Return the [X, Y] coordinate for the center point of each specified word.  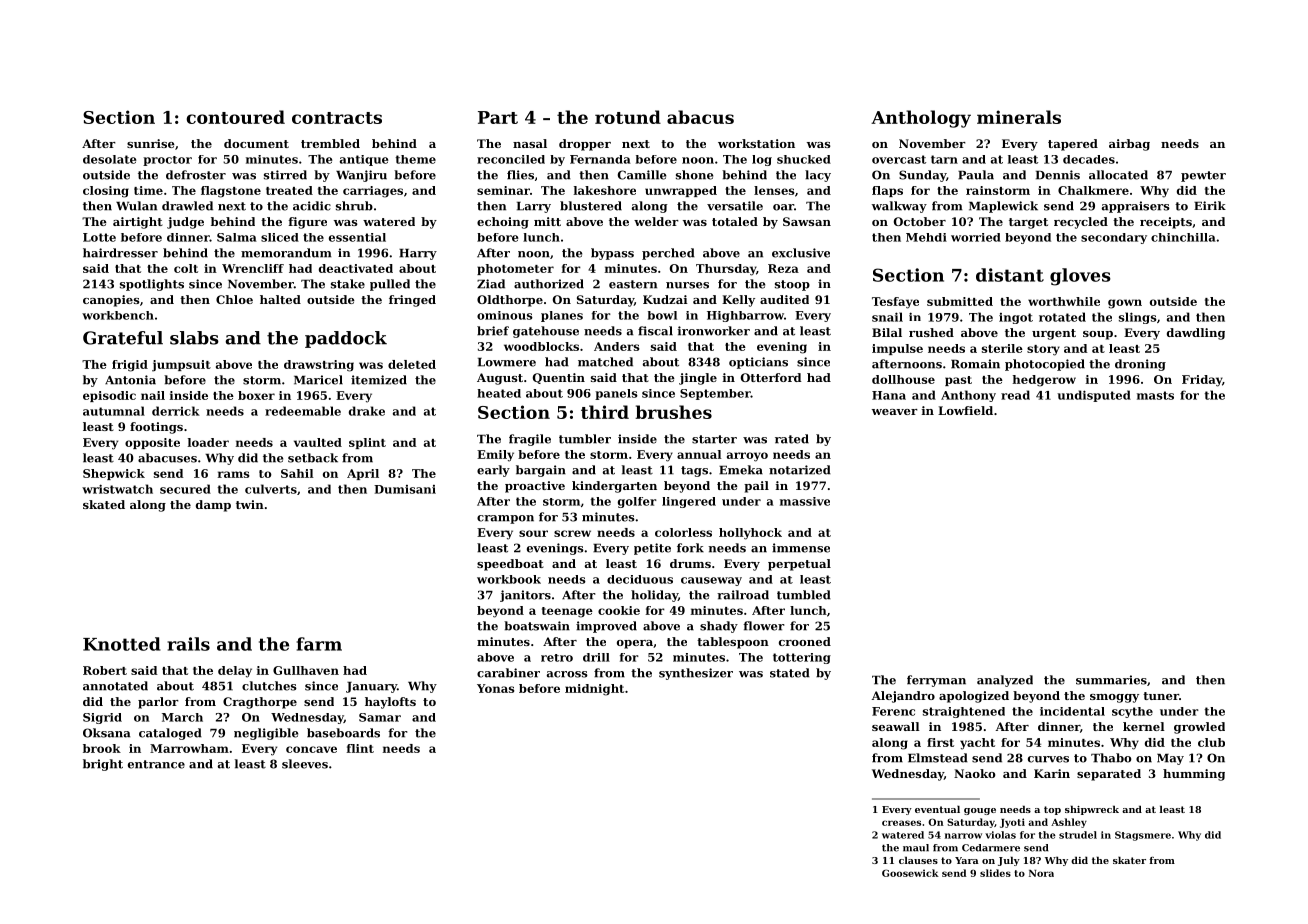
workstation [756, 143]
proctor [167, 161]
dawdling [1196, 334]
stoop [792, 285]
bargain [541, 471]
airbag [1129, 145]
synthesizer [696, 674]
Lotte [99, 237]
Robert [105, 670]
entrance [156, 764]
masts [1155, 395]
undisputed [1094, 396]
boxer [256, 395]
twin [250, 504]
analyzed [1005, 681]
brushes [673, 412]
